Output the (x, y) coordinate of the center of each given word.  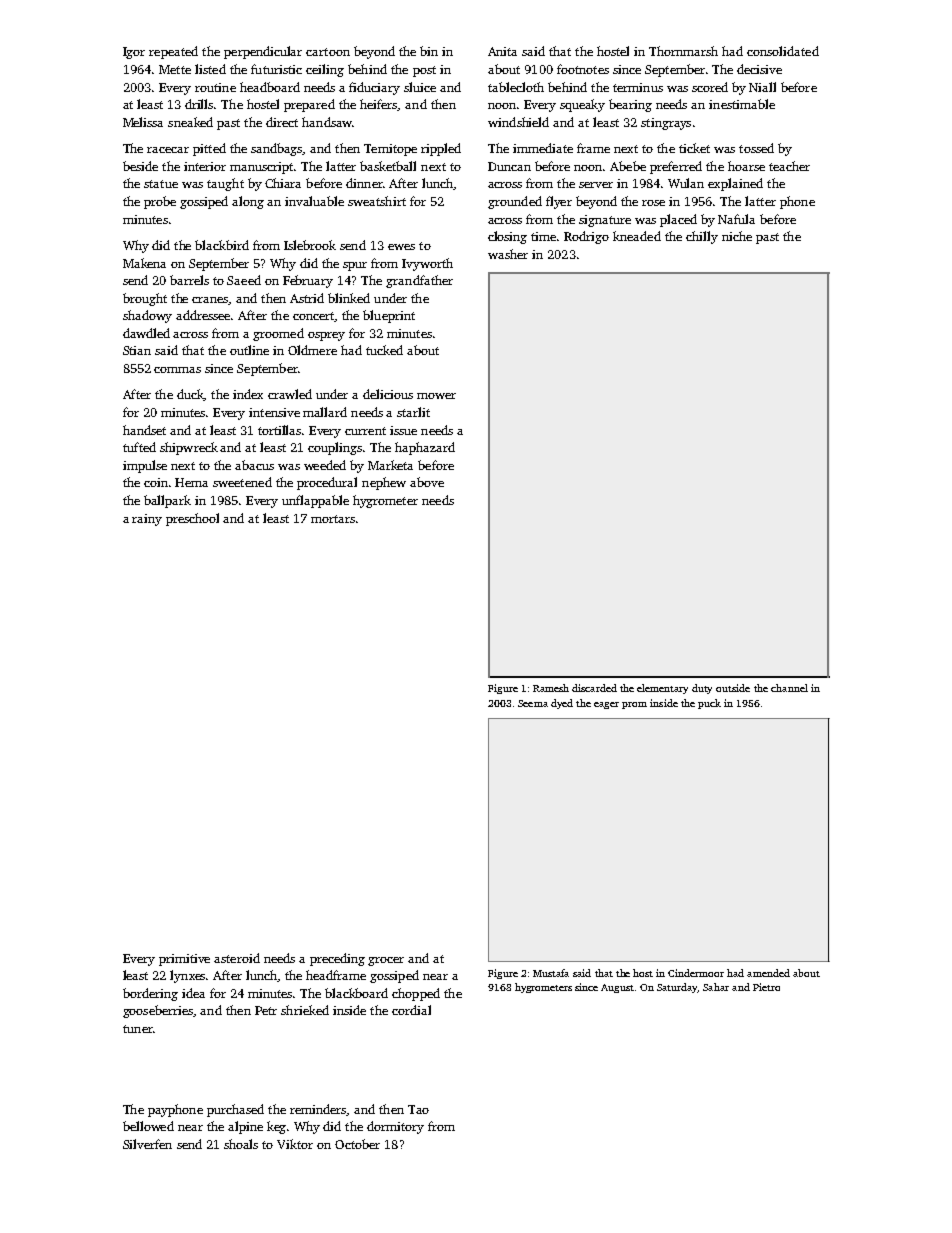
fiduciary (374, 88)
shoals (241, 1144)
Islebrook (310, 245)
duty (702, 689)
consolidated (783, 51)
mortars (333, 519)
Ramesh (551, 688)
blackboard (356, 993)
